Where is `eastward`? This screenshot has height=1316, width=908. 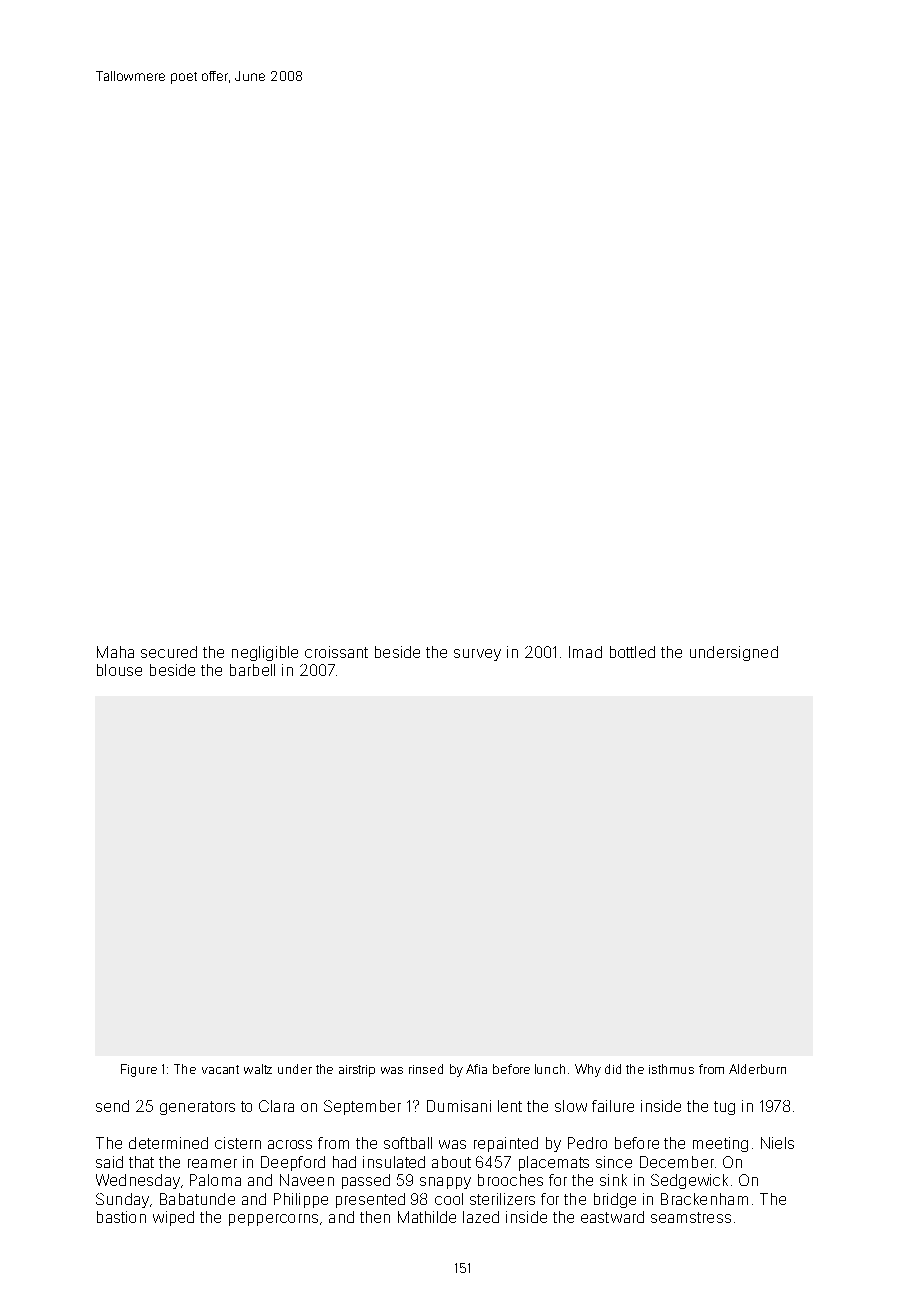 eastward is located at coordinates (612, 1217).
